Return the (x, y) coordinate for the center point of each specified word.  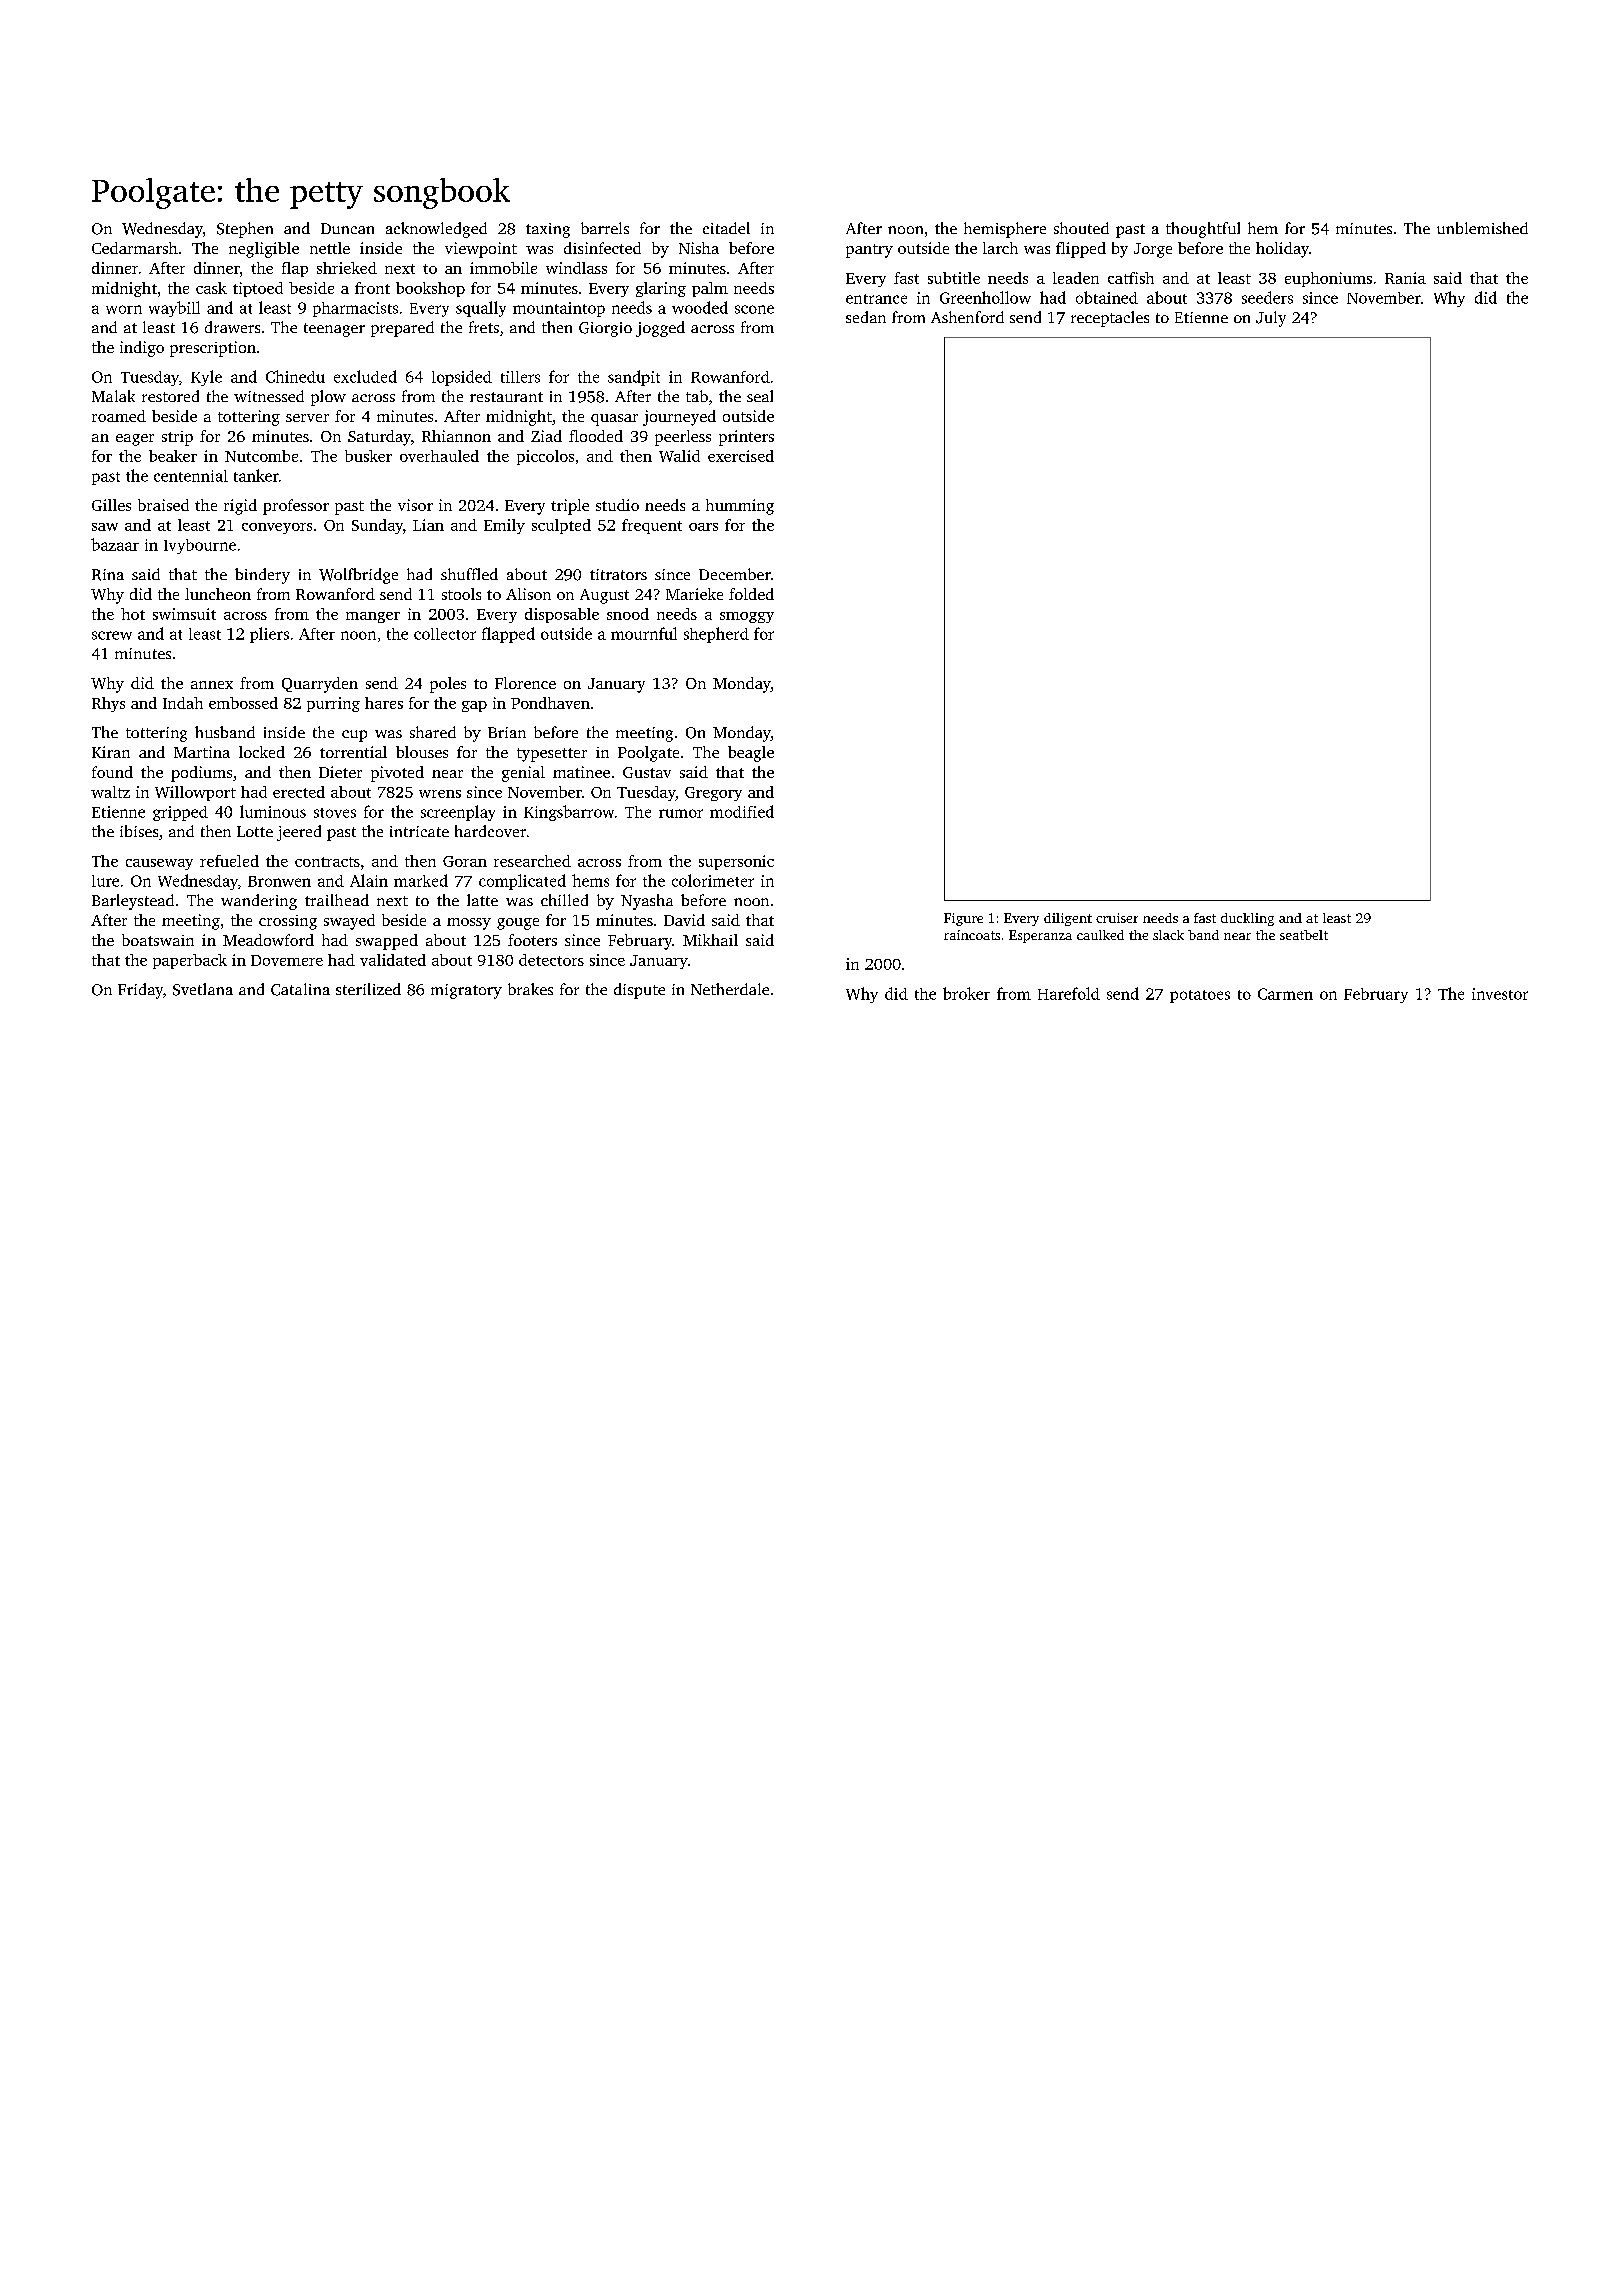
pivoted (397, 774)
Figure (963, 919)
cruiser (1117, 918)
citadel (726, 228)
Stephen (245, 230)
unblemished (1482, 228)
